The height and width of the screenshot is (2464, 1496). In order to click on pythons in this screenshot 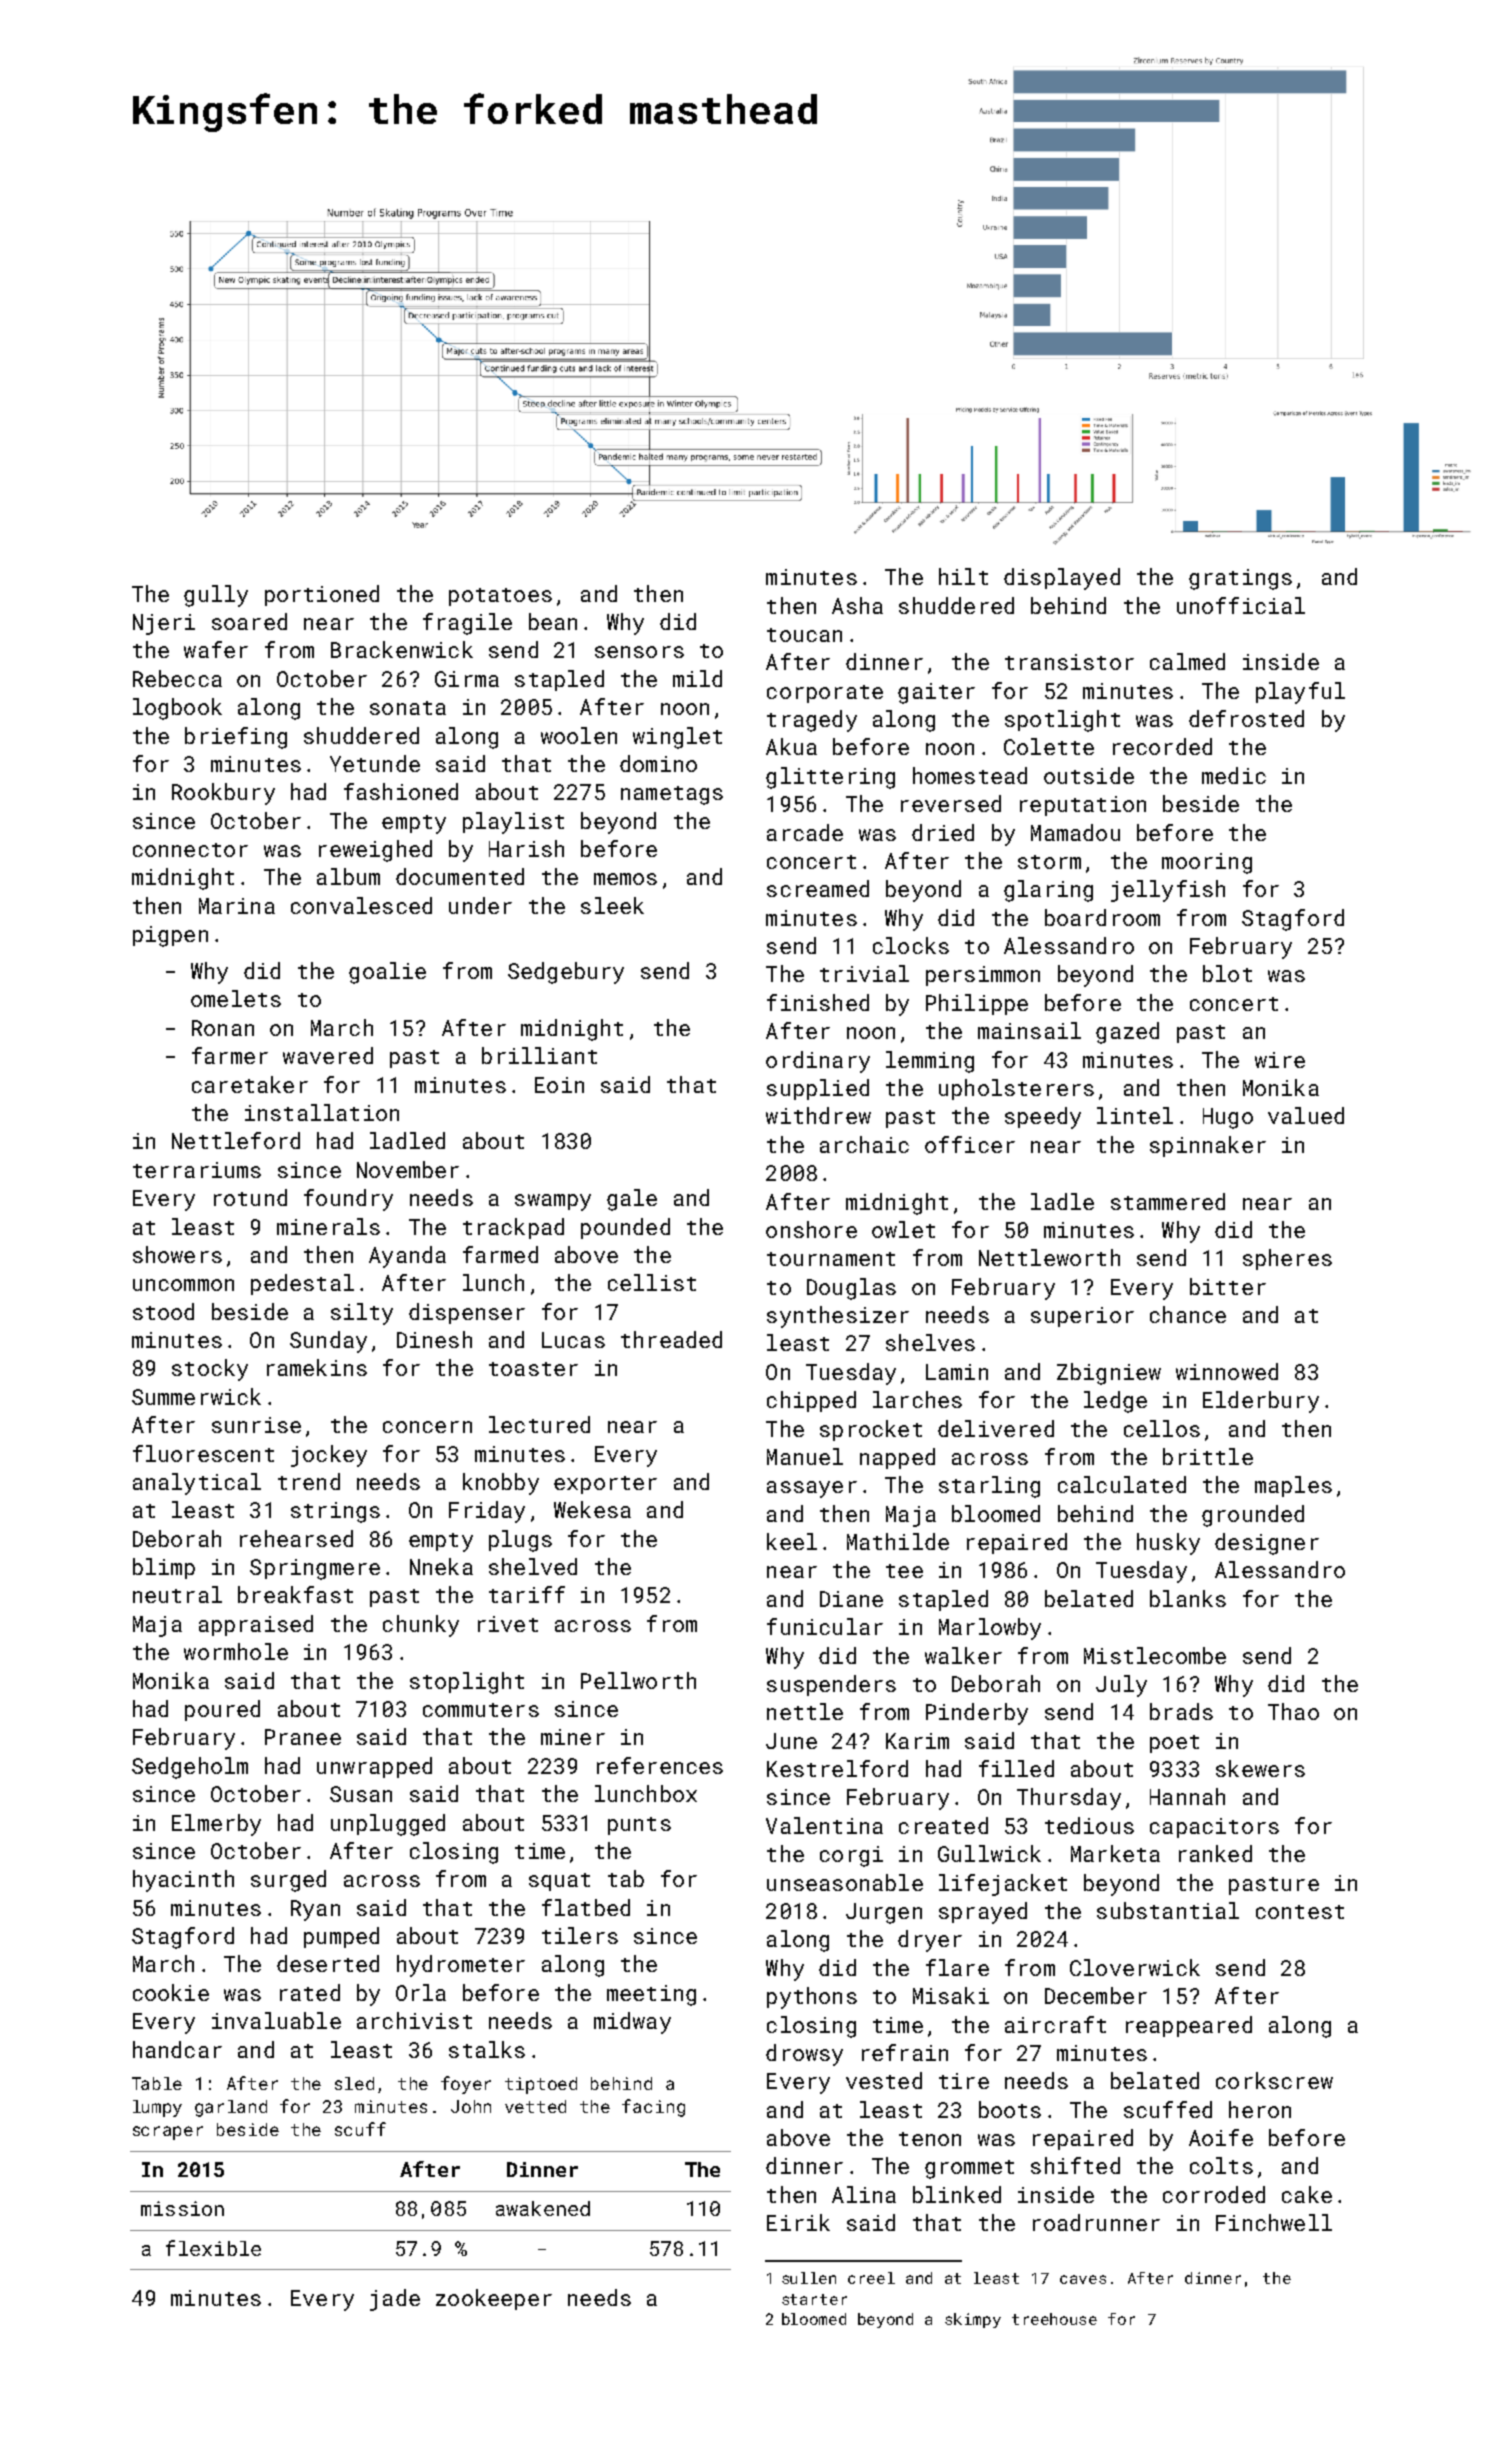, I will do `click(812, 1998)`.
